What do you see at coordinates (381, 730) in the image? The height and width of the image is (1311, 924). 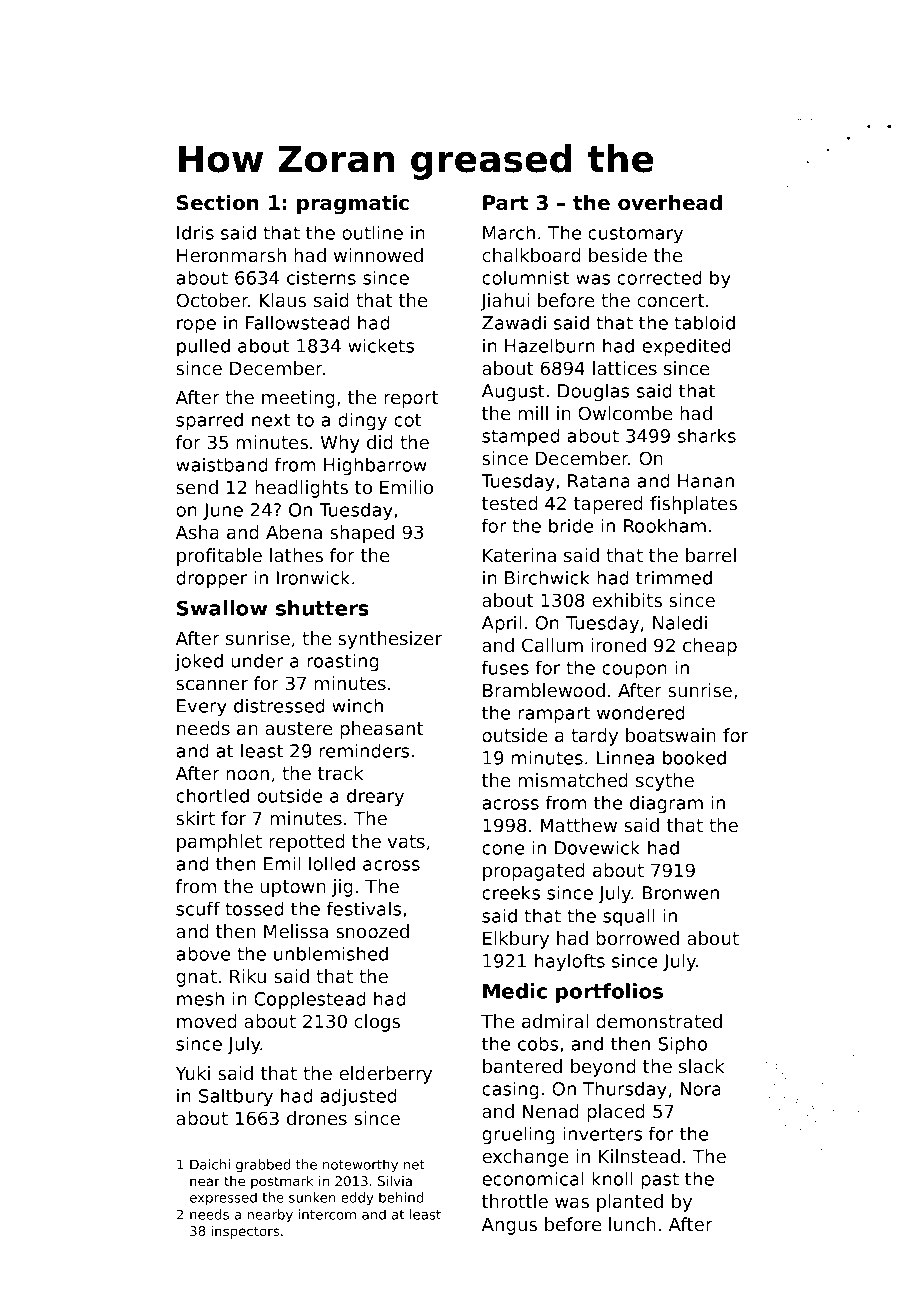 I see `pheasant` at bounding box center [381, 730].
